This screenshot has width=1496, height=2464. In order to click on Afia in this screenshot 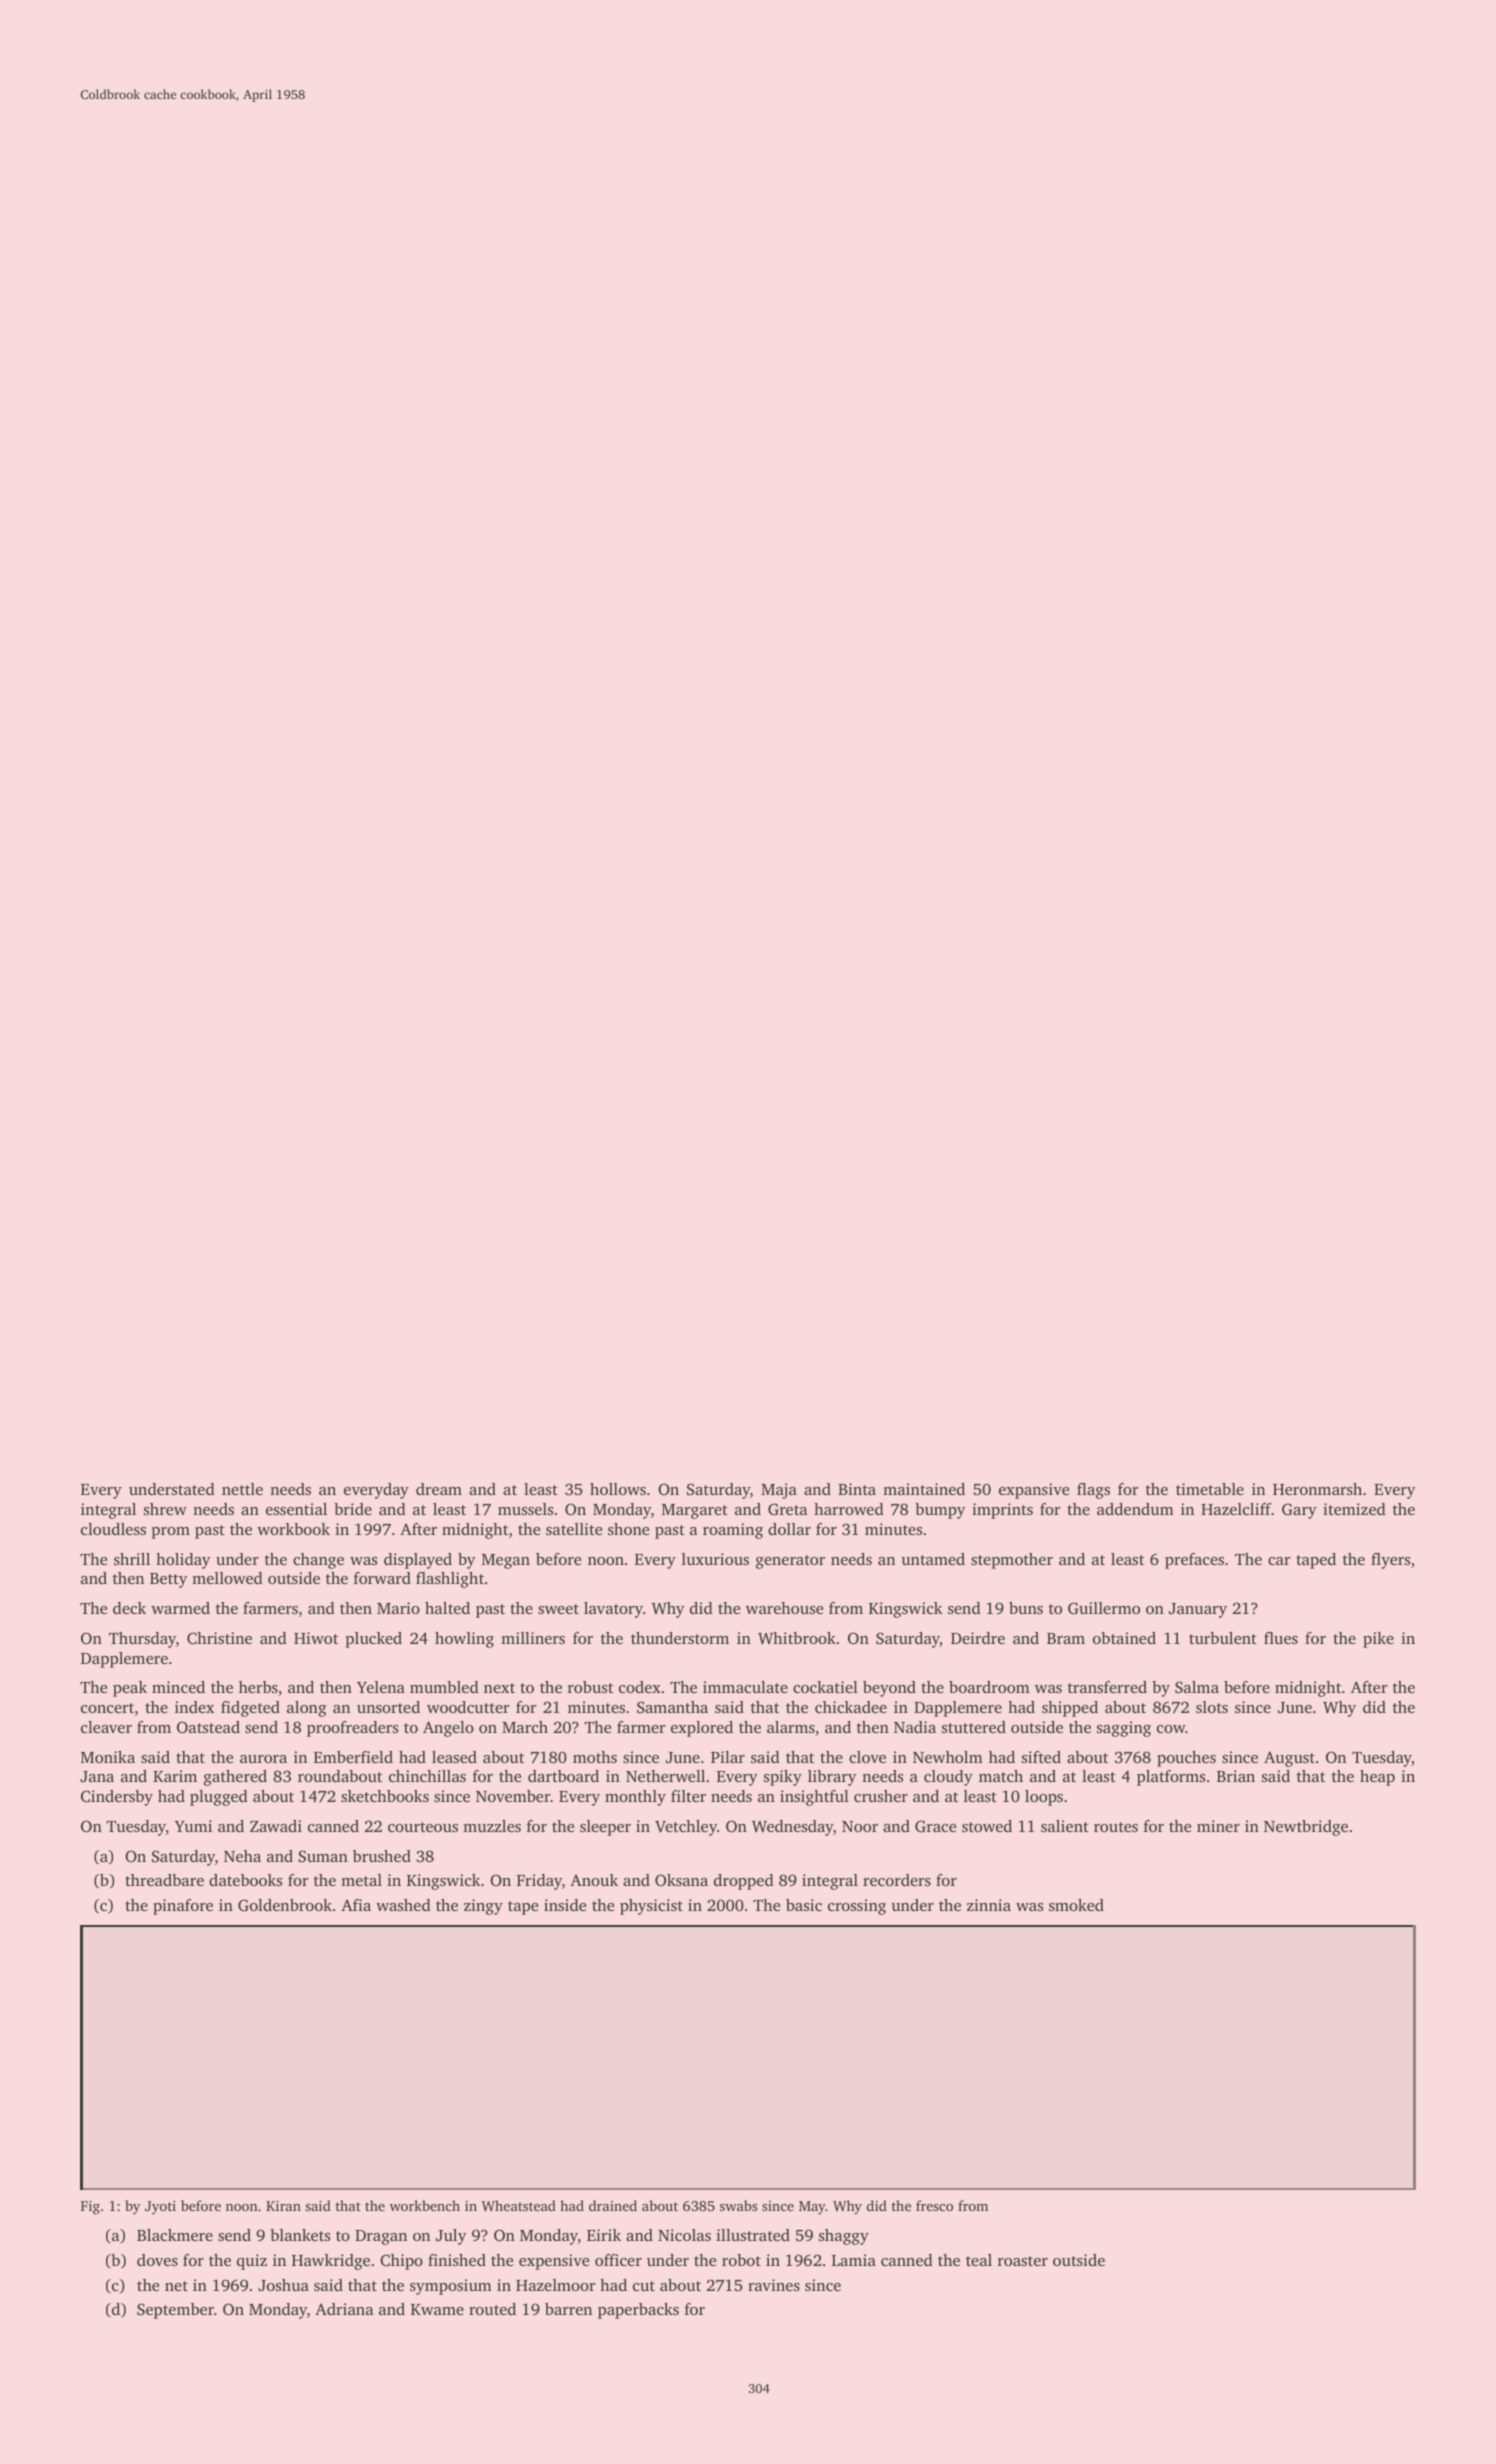, I will do `click(356, 1905)`.
